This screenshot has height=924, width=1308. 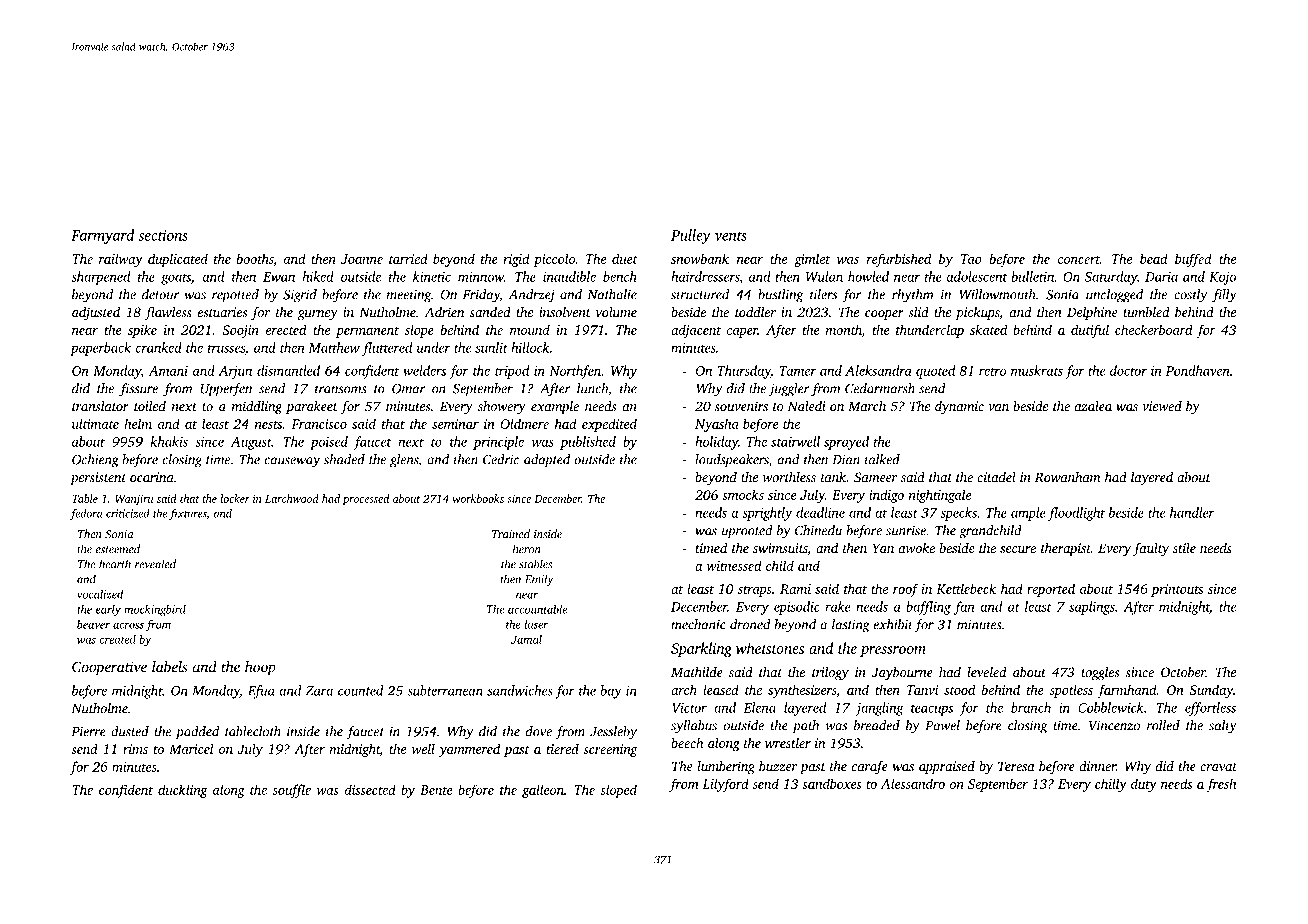 I want to click on Lilyford, so click(x=726, y=785).
